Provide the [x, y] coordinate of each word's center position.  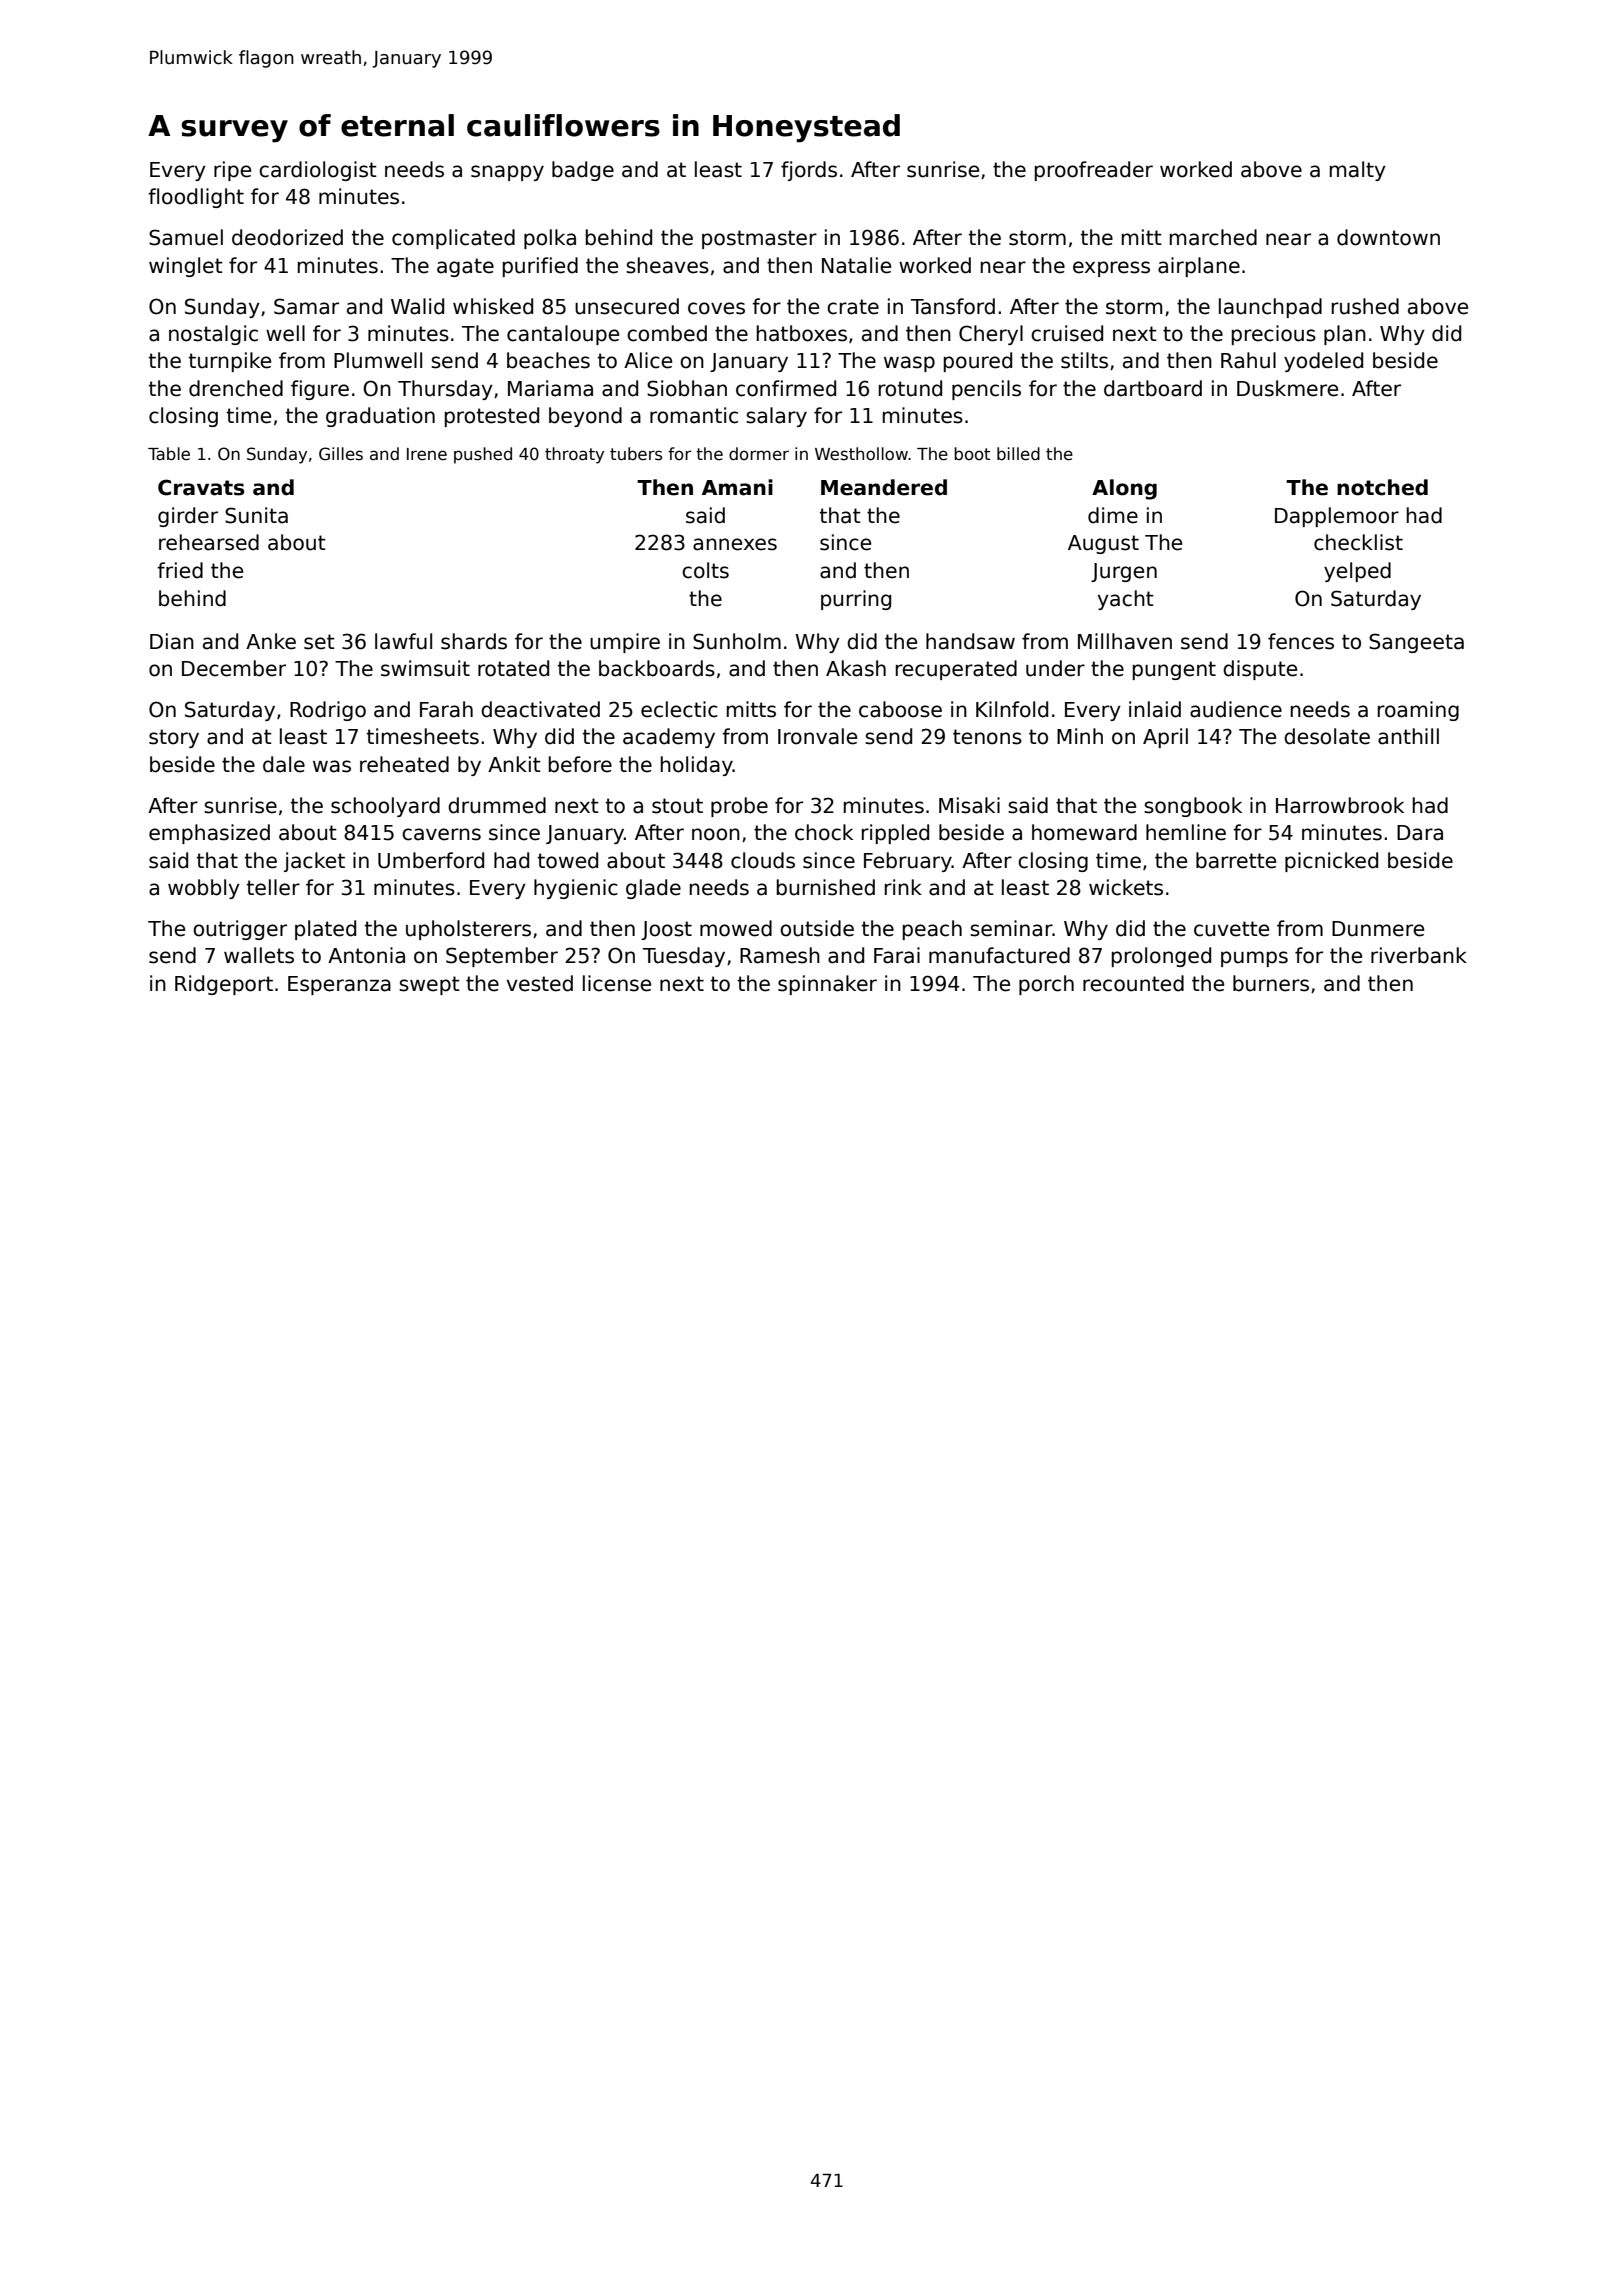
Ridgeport [224, 985]
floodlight [196, 198]
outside [817, 928]
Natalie [856, 265]
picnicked [1331, 862]
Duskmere [1287, 388]
